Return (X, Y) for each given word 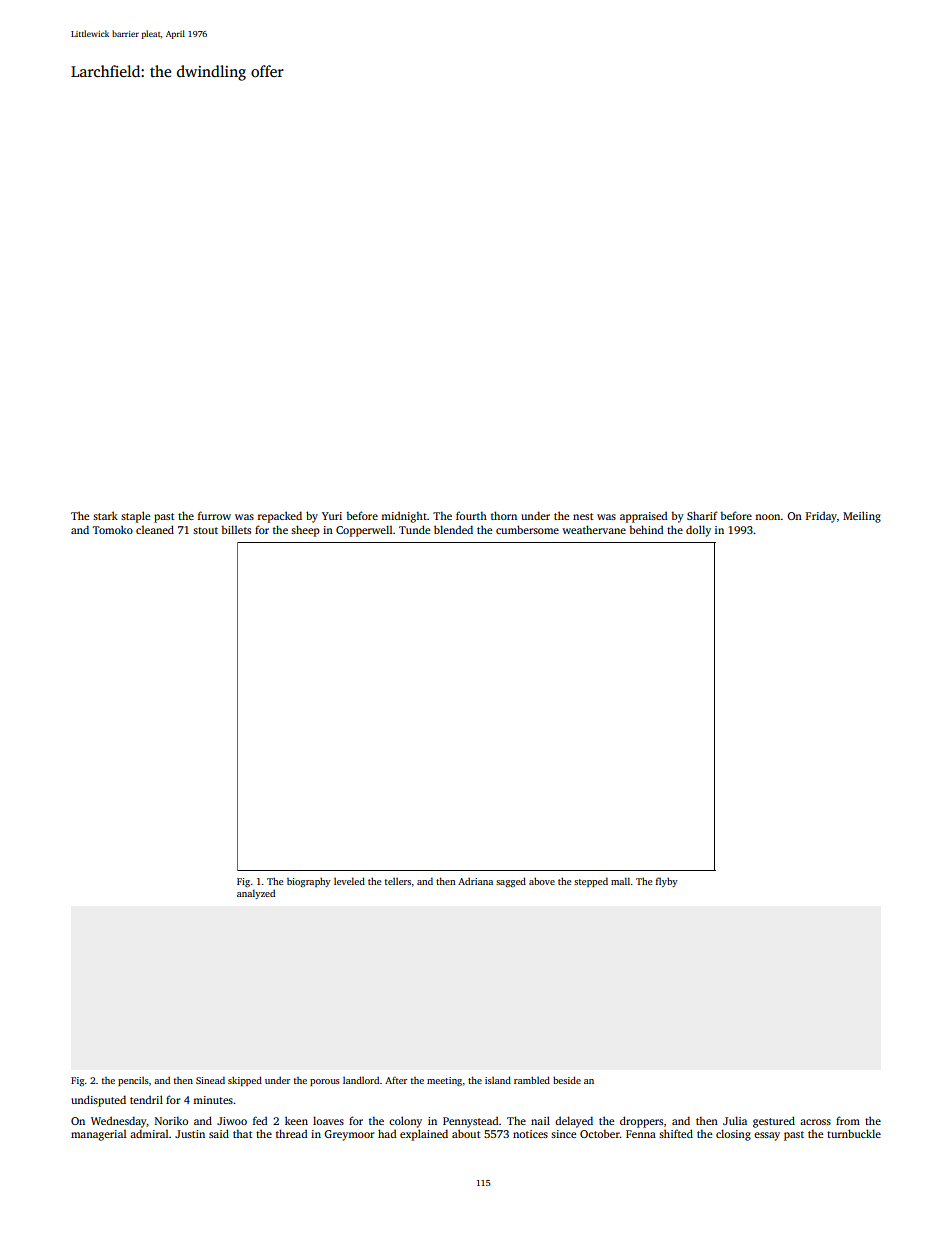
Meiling (862, 517)
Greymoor (349, 1135)
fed (260, 1120)
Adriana (475, 881)
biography (309, 882)
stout (205, 530)
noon (767, 517)
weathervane (594, 529)
